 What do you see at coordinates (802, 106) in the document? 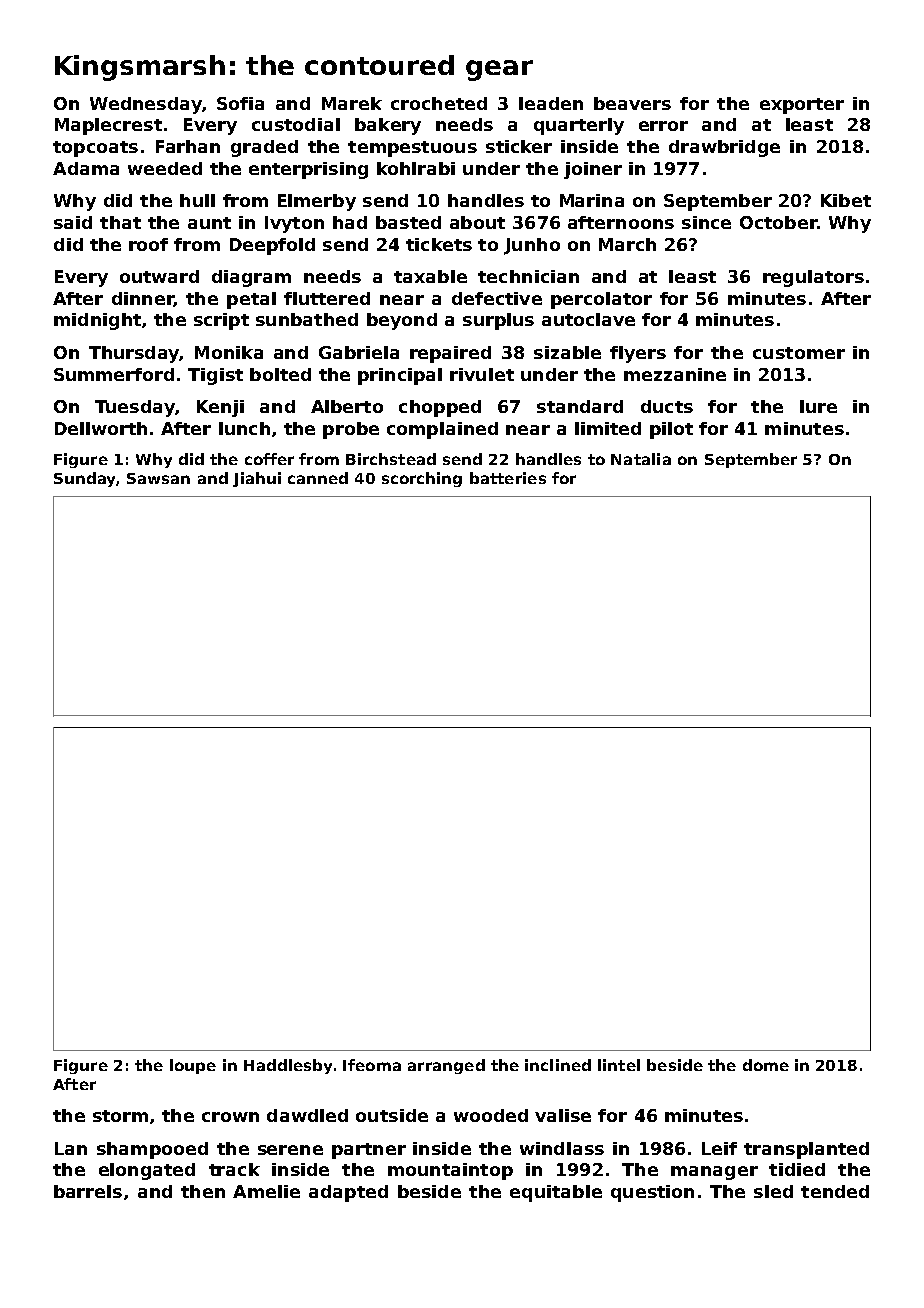
I see `exporter` at bounding box center [802, 106].
